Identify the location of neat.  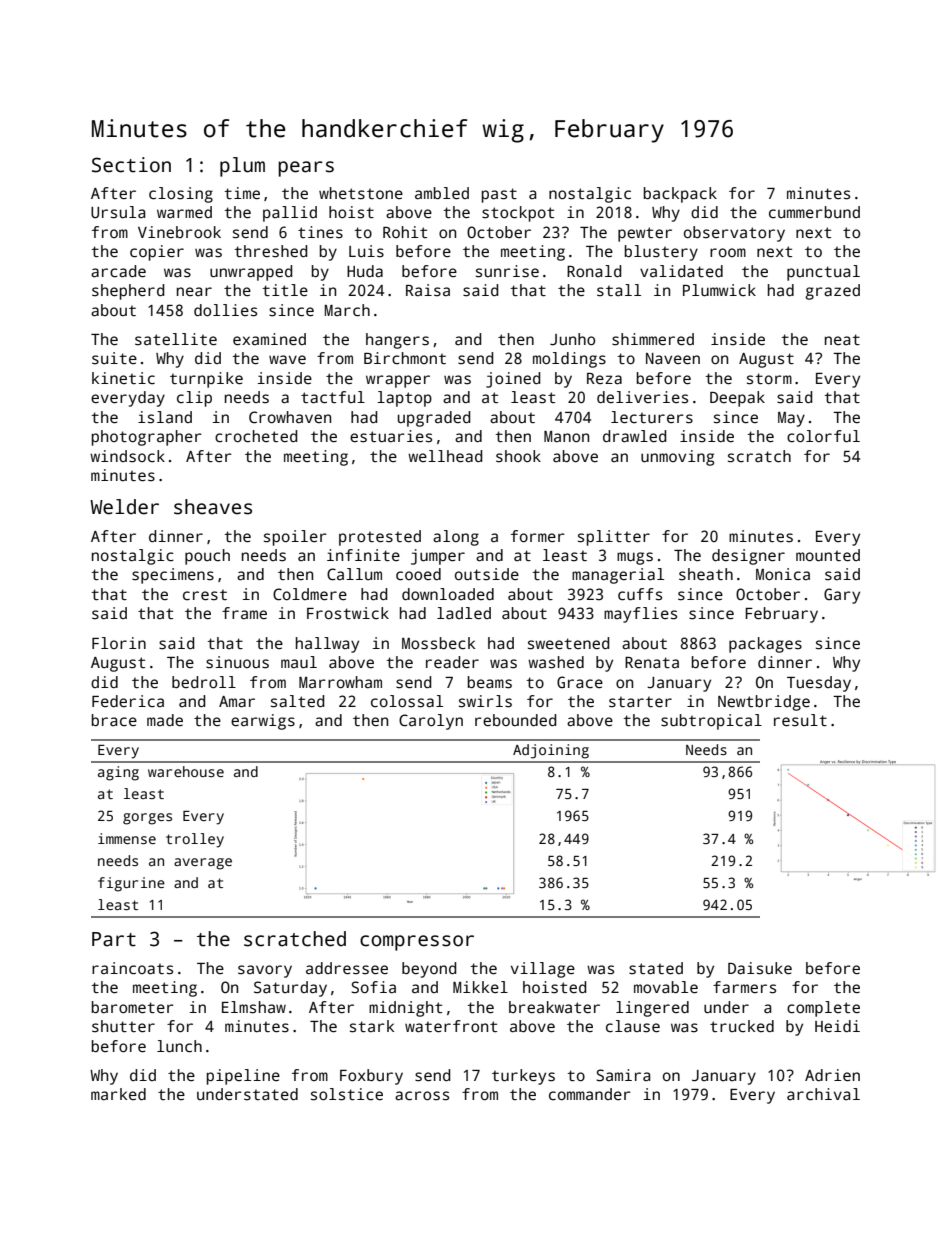
(842, 339).
